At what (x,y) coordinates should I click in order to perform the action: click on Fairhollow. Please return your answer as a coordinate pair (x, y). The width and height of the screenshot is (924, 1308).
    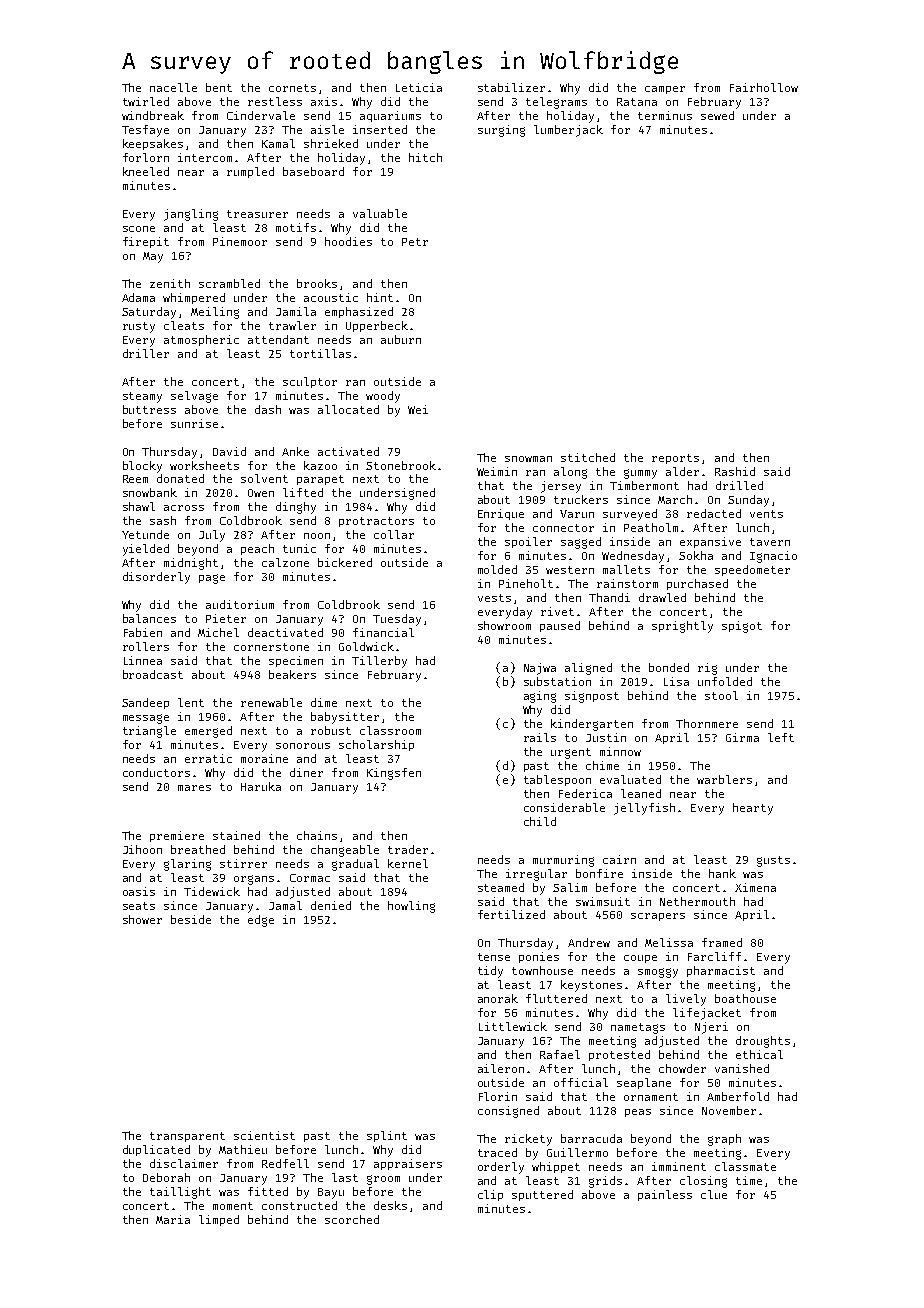
    Looking at the image, I should click on (764, 87).
